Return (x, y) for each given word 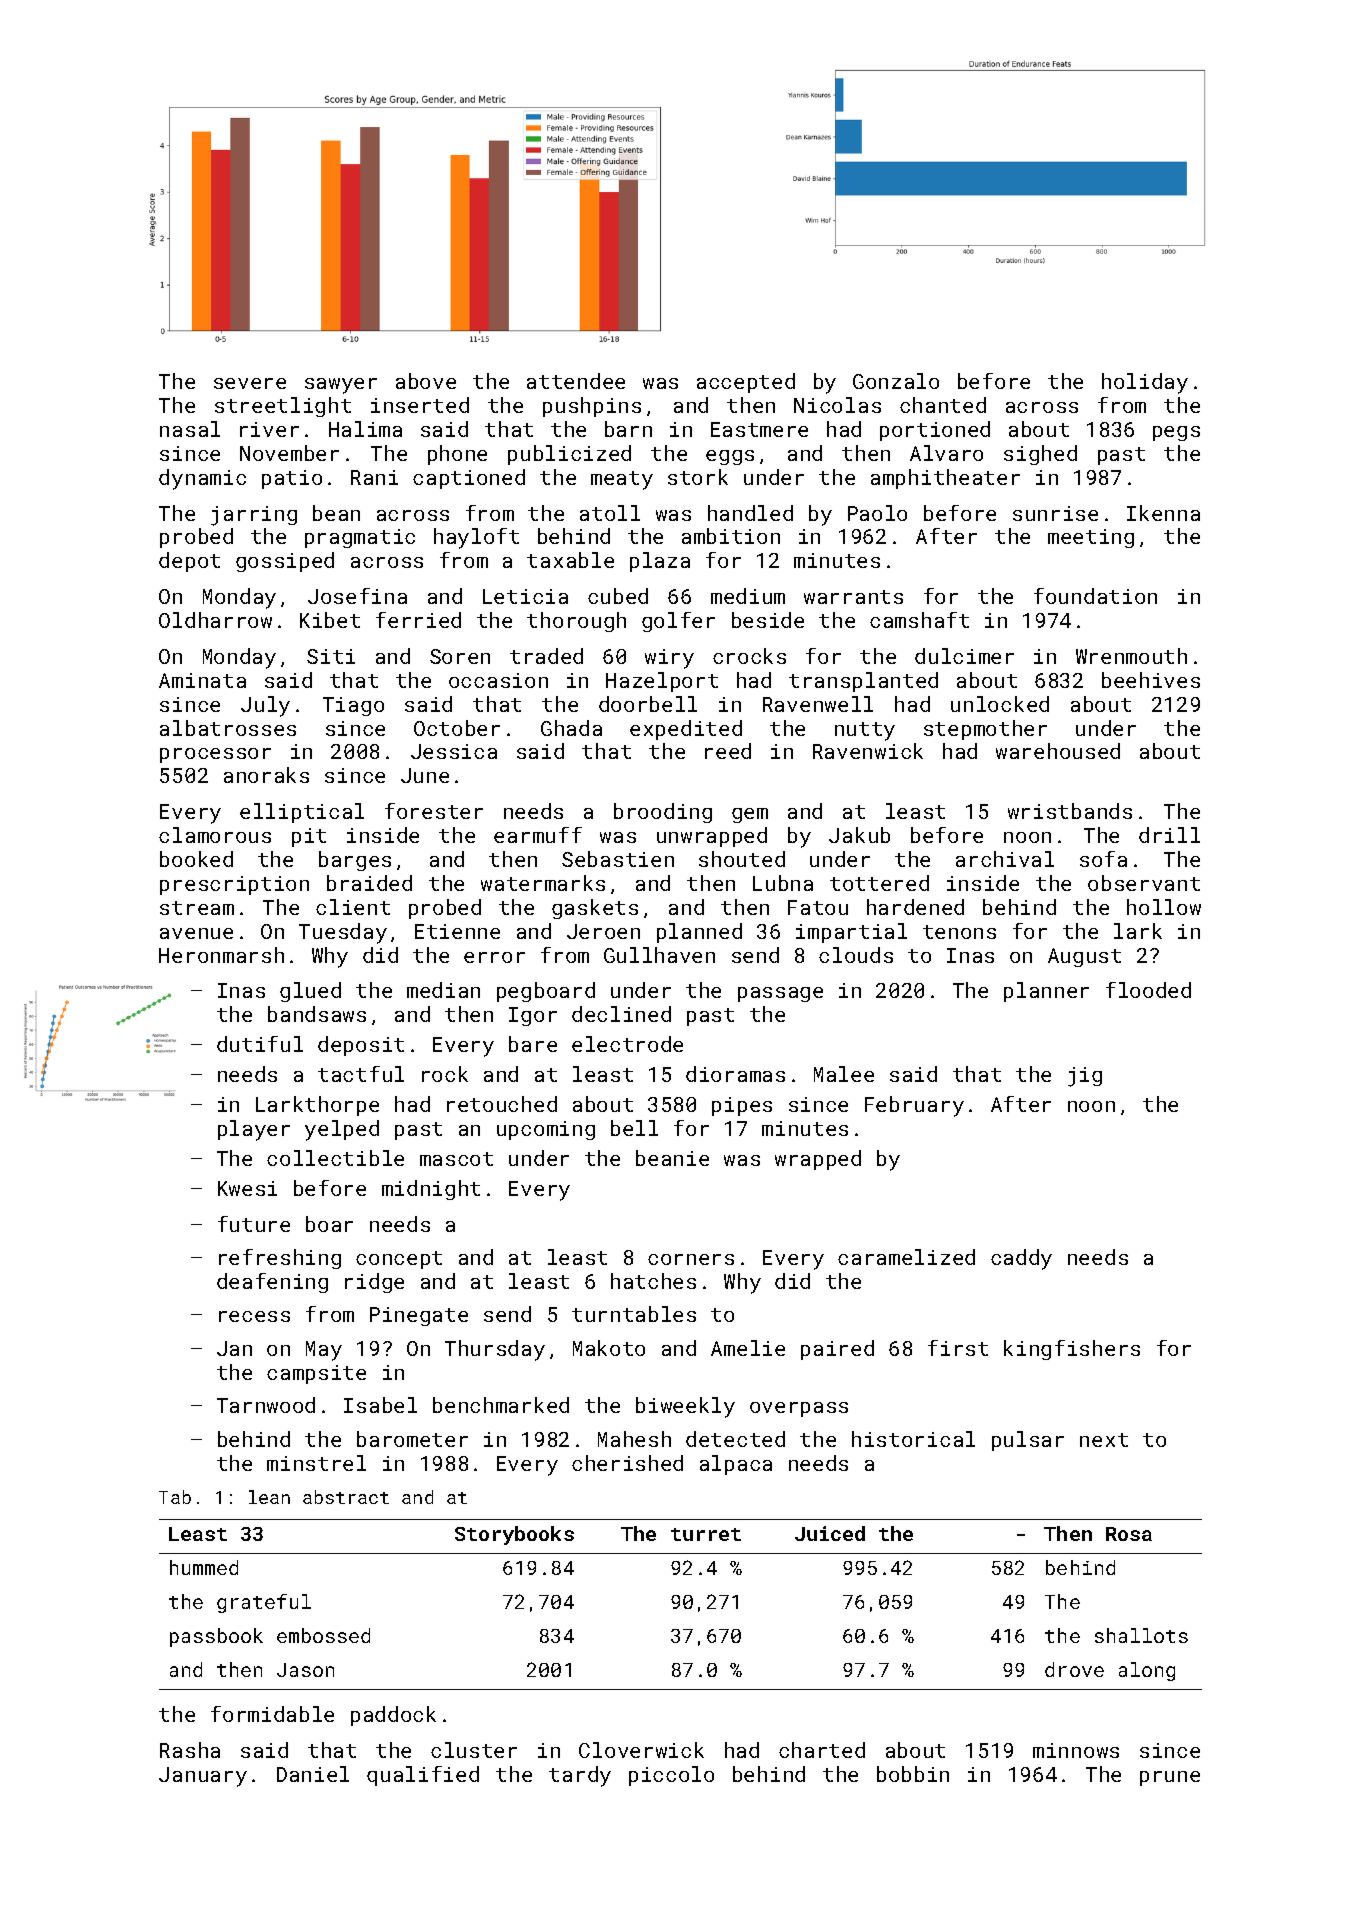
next (1104, 1440)
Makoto (609, 1348)
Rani (374, 477)
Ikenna (1163, 513)
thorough (576, 622)
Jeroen (603, 931)
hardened (915, 907)
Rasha (190, 1750)
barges (355, 861)
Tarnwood (266, 1405)
